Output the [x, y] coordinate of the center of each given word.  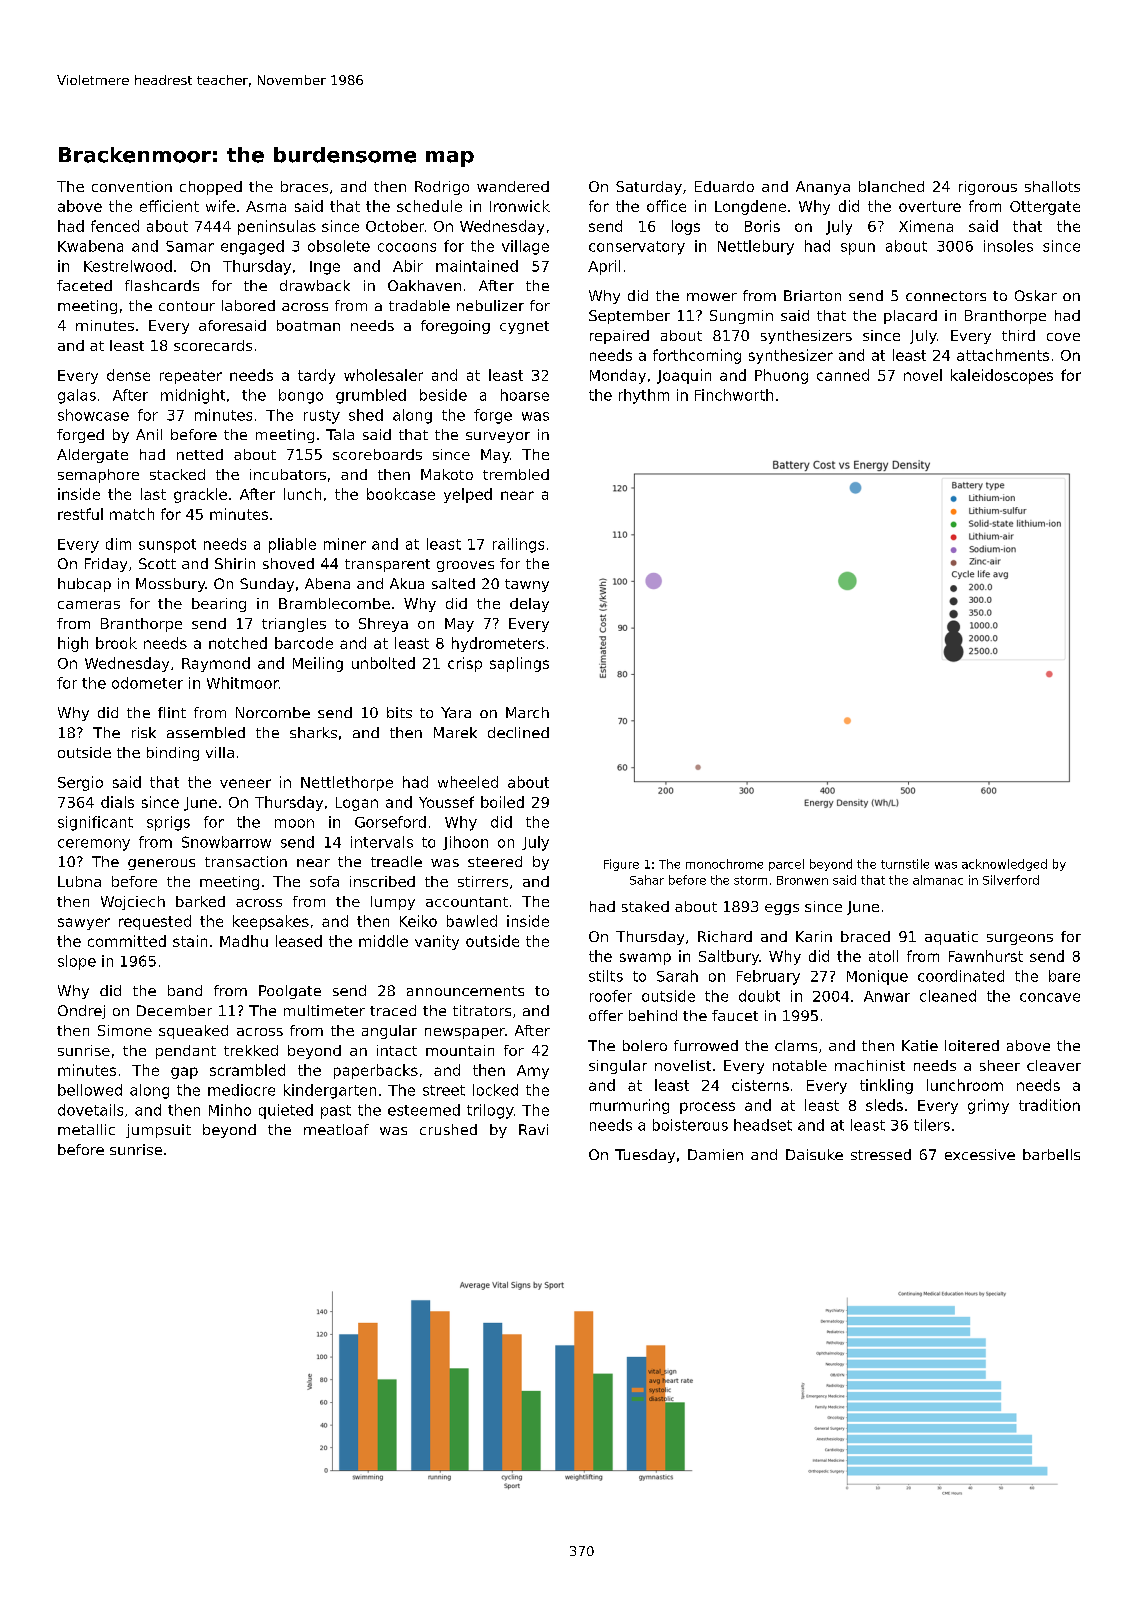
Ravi [533, 1129]
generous [161, 864]
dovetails [90, 1110]
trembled [516, 474]
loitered [972, 1045]
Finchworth [734, 395]
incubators [288, 474]
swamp [645, 959]
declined [518, 732]
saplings [519, 664]
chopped [211, 188]
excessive [980, 1154]
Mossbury [170, 585]
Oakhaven [424, 285]
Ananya [823, 188]
